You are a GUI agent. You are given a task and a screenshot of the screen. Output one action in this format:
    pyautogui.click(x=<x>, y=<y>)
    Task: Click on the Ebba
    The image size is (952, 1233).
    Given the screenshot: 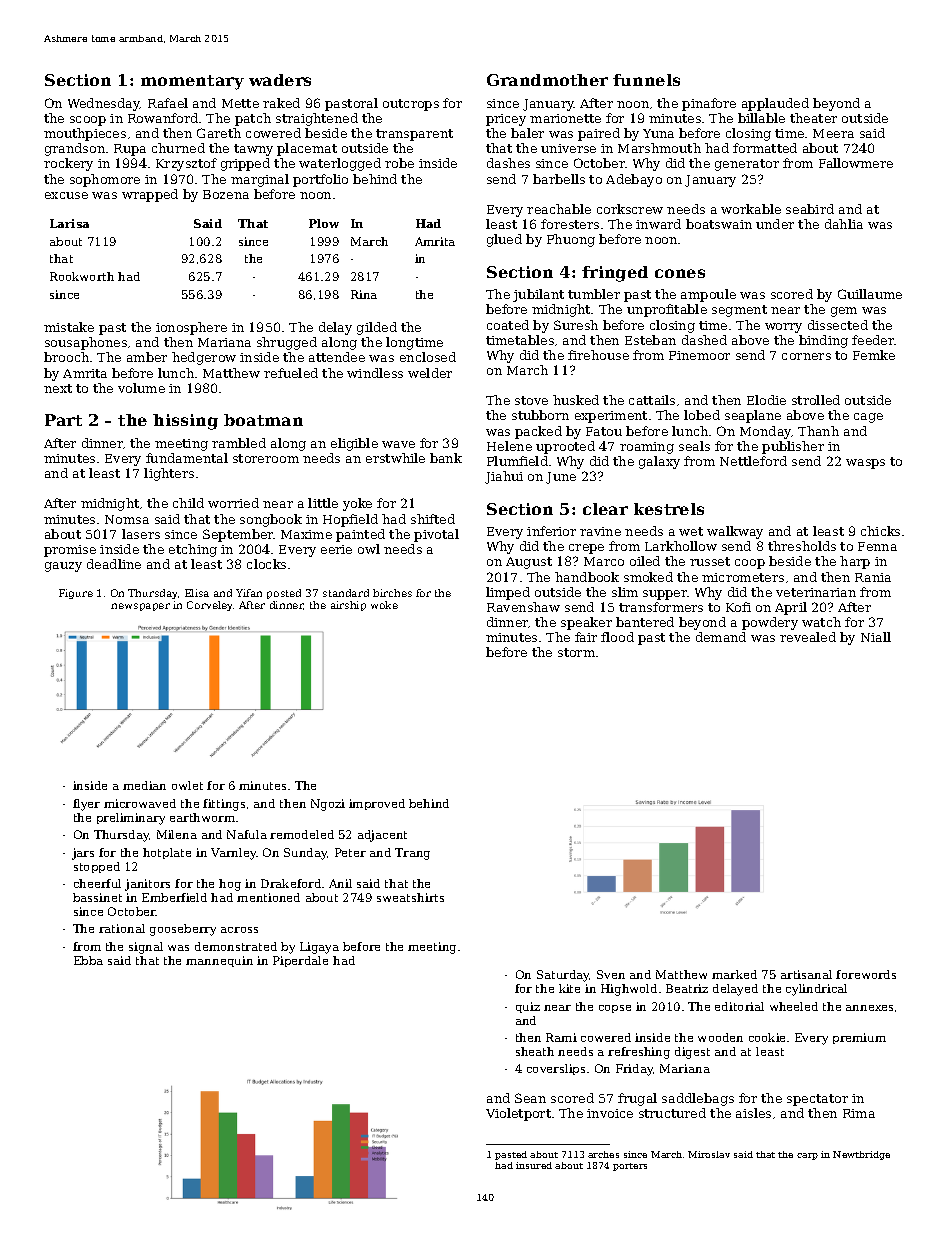 What is the action you would take?
    pyautogui.click(x=88, y=960)
